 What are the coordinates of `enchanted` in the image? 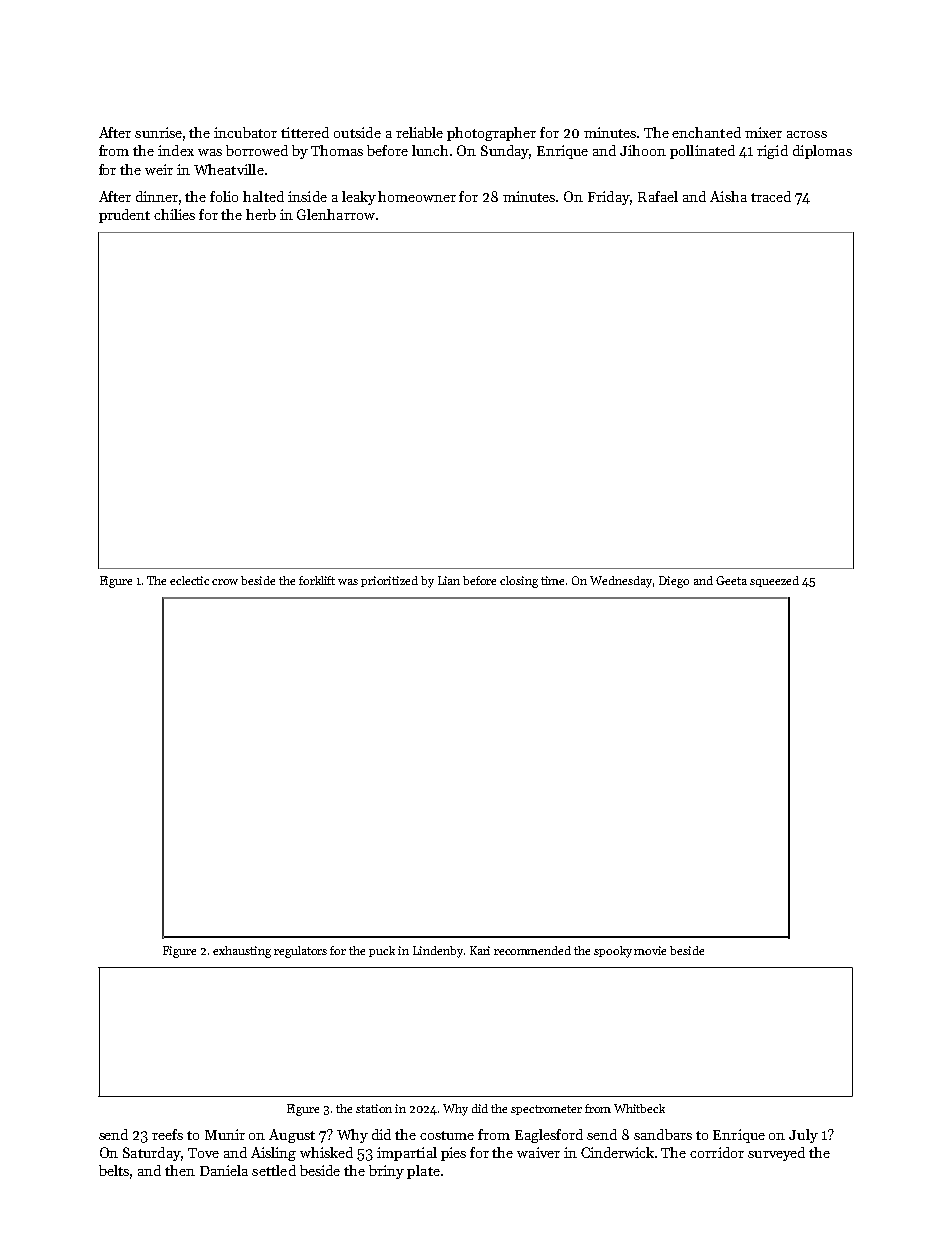 It's located at (706, 132).
